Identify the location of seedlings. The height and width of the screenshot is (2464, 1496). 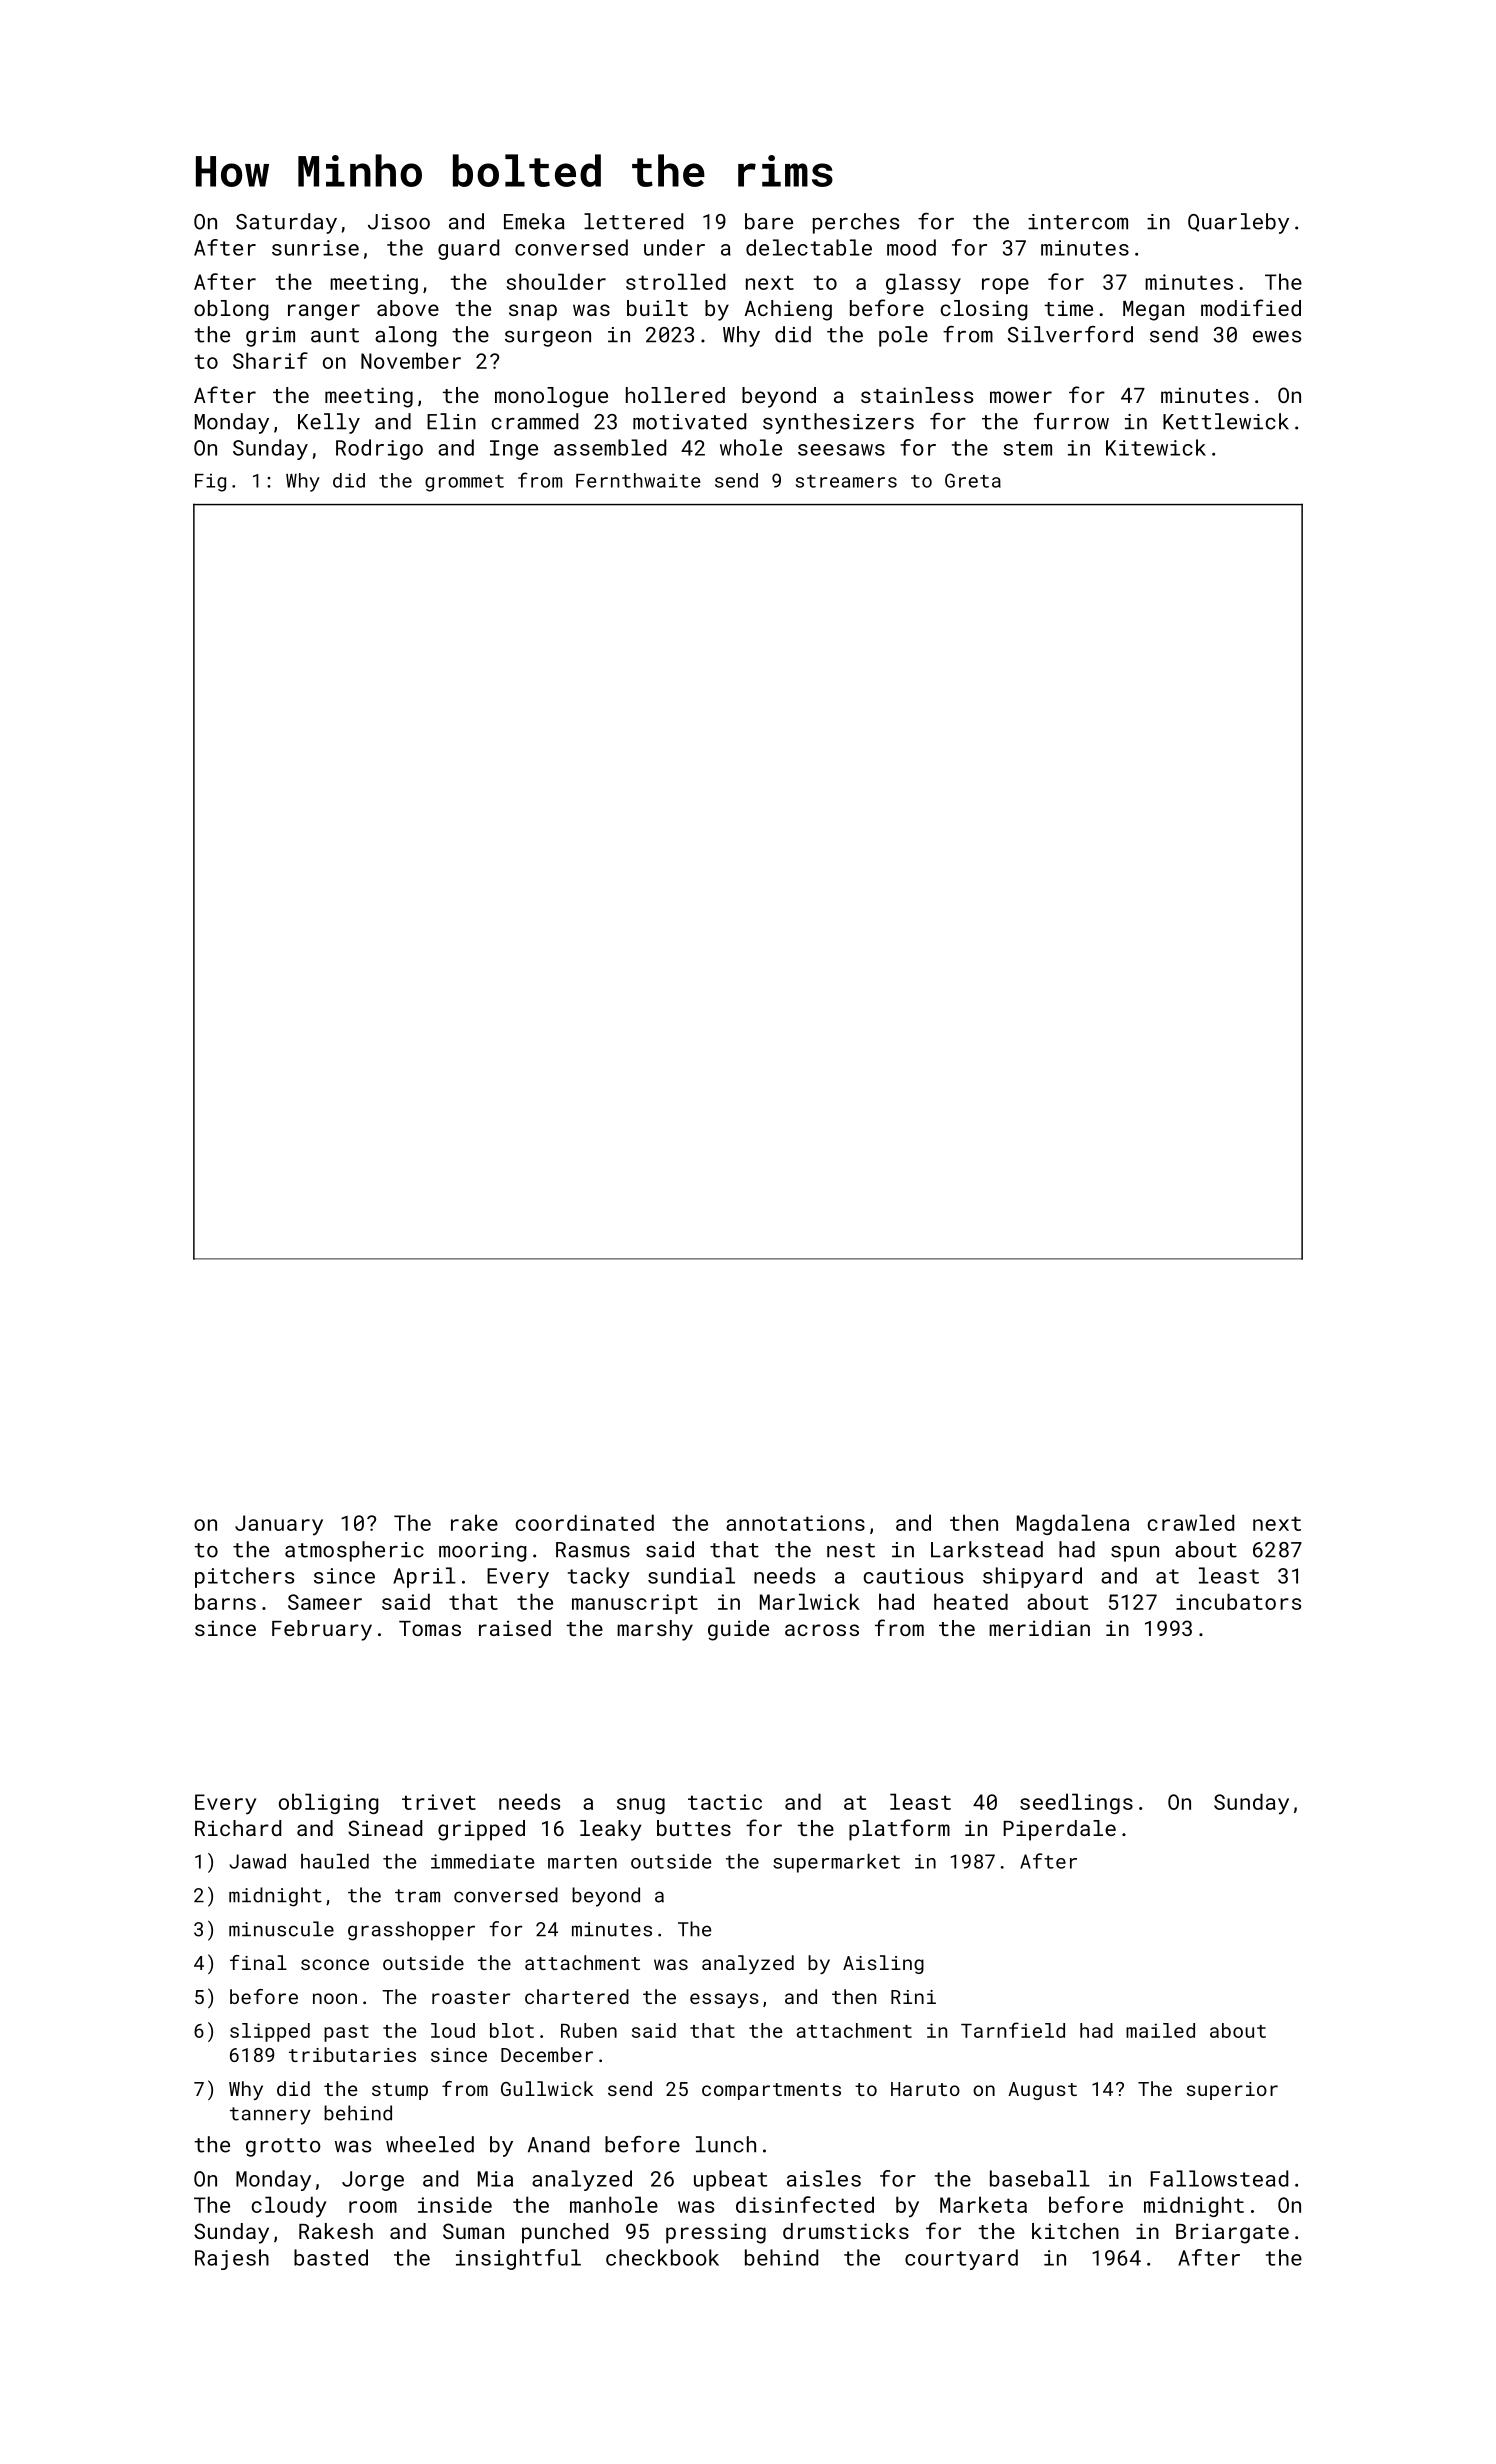
(1076, 1803).
